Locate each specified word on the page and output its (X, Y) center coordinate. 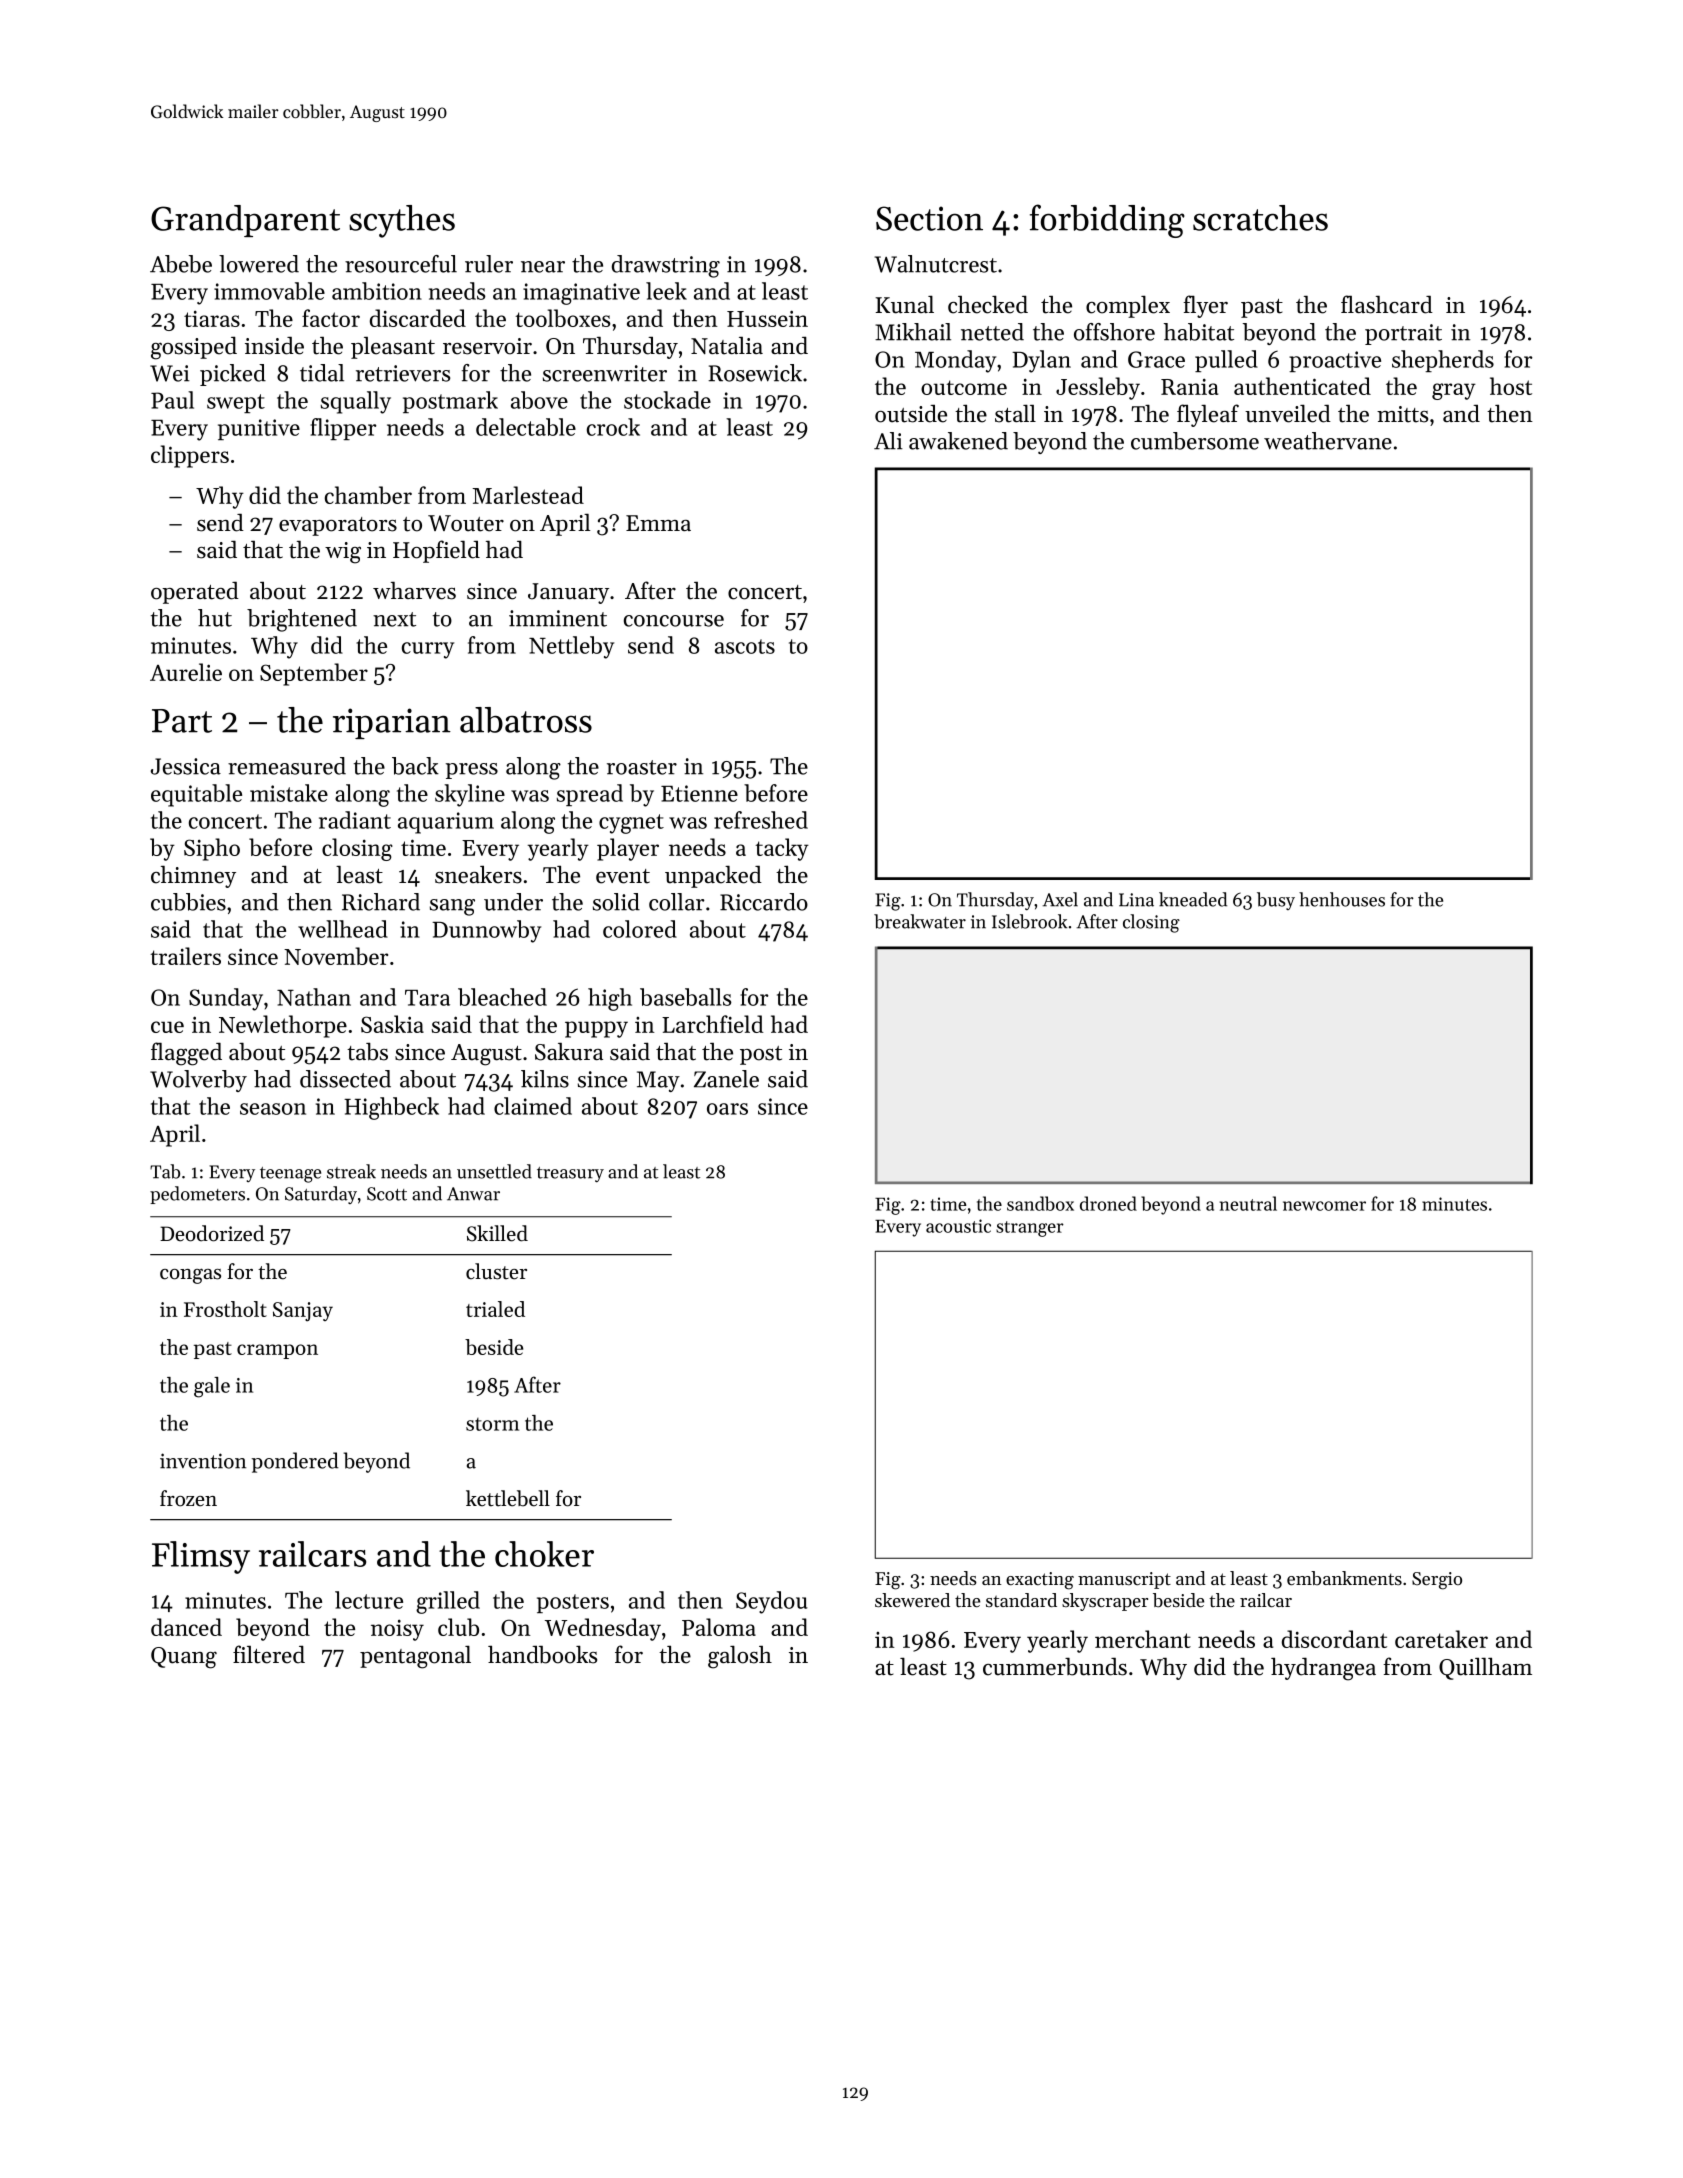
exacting (1040, 1581)
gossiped (194, 348)
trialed (495, 1309)
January (568, 593)
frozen (188, 1498)
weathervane (1328, 441)
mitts (1402, 414)
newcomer (1324, 1206)
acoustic (958, 1226)
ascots (745, 646)
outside (911, 414)
